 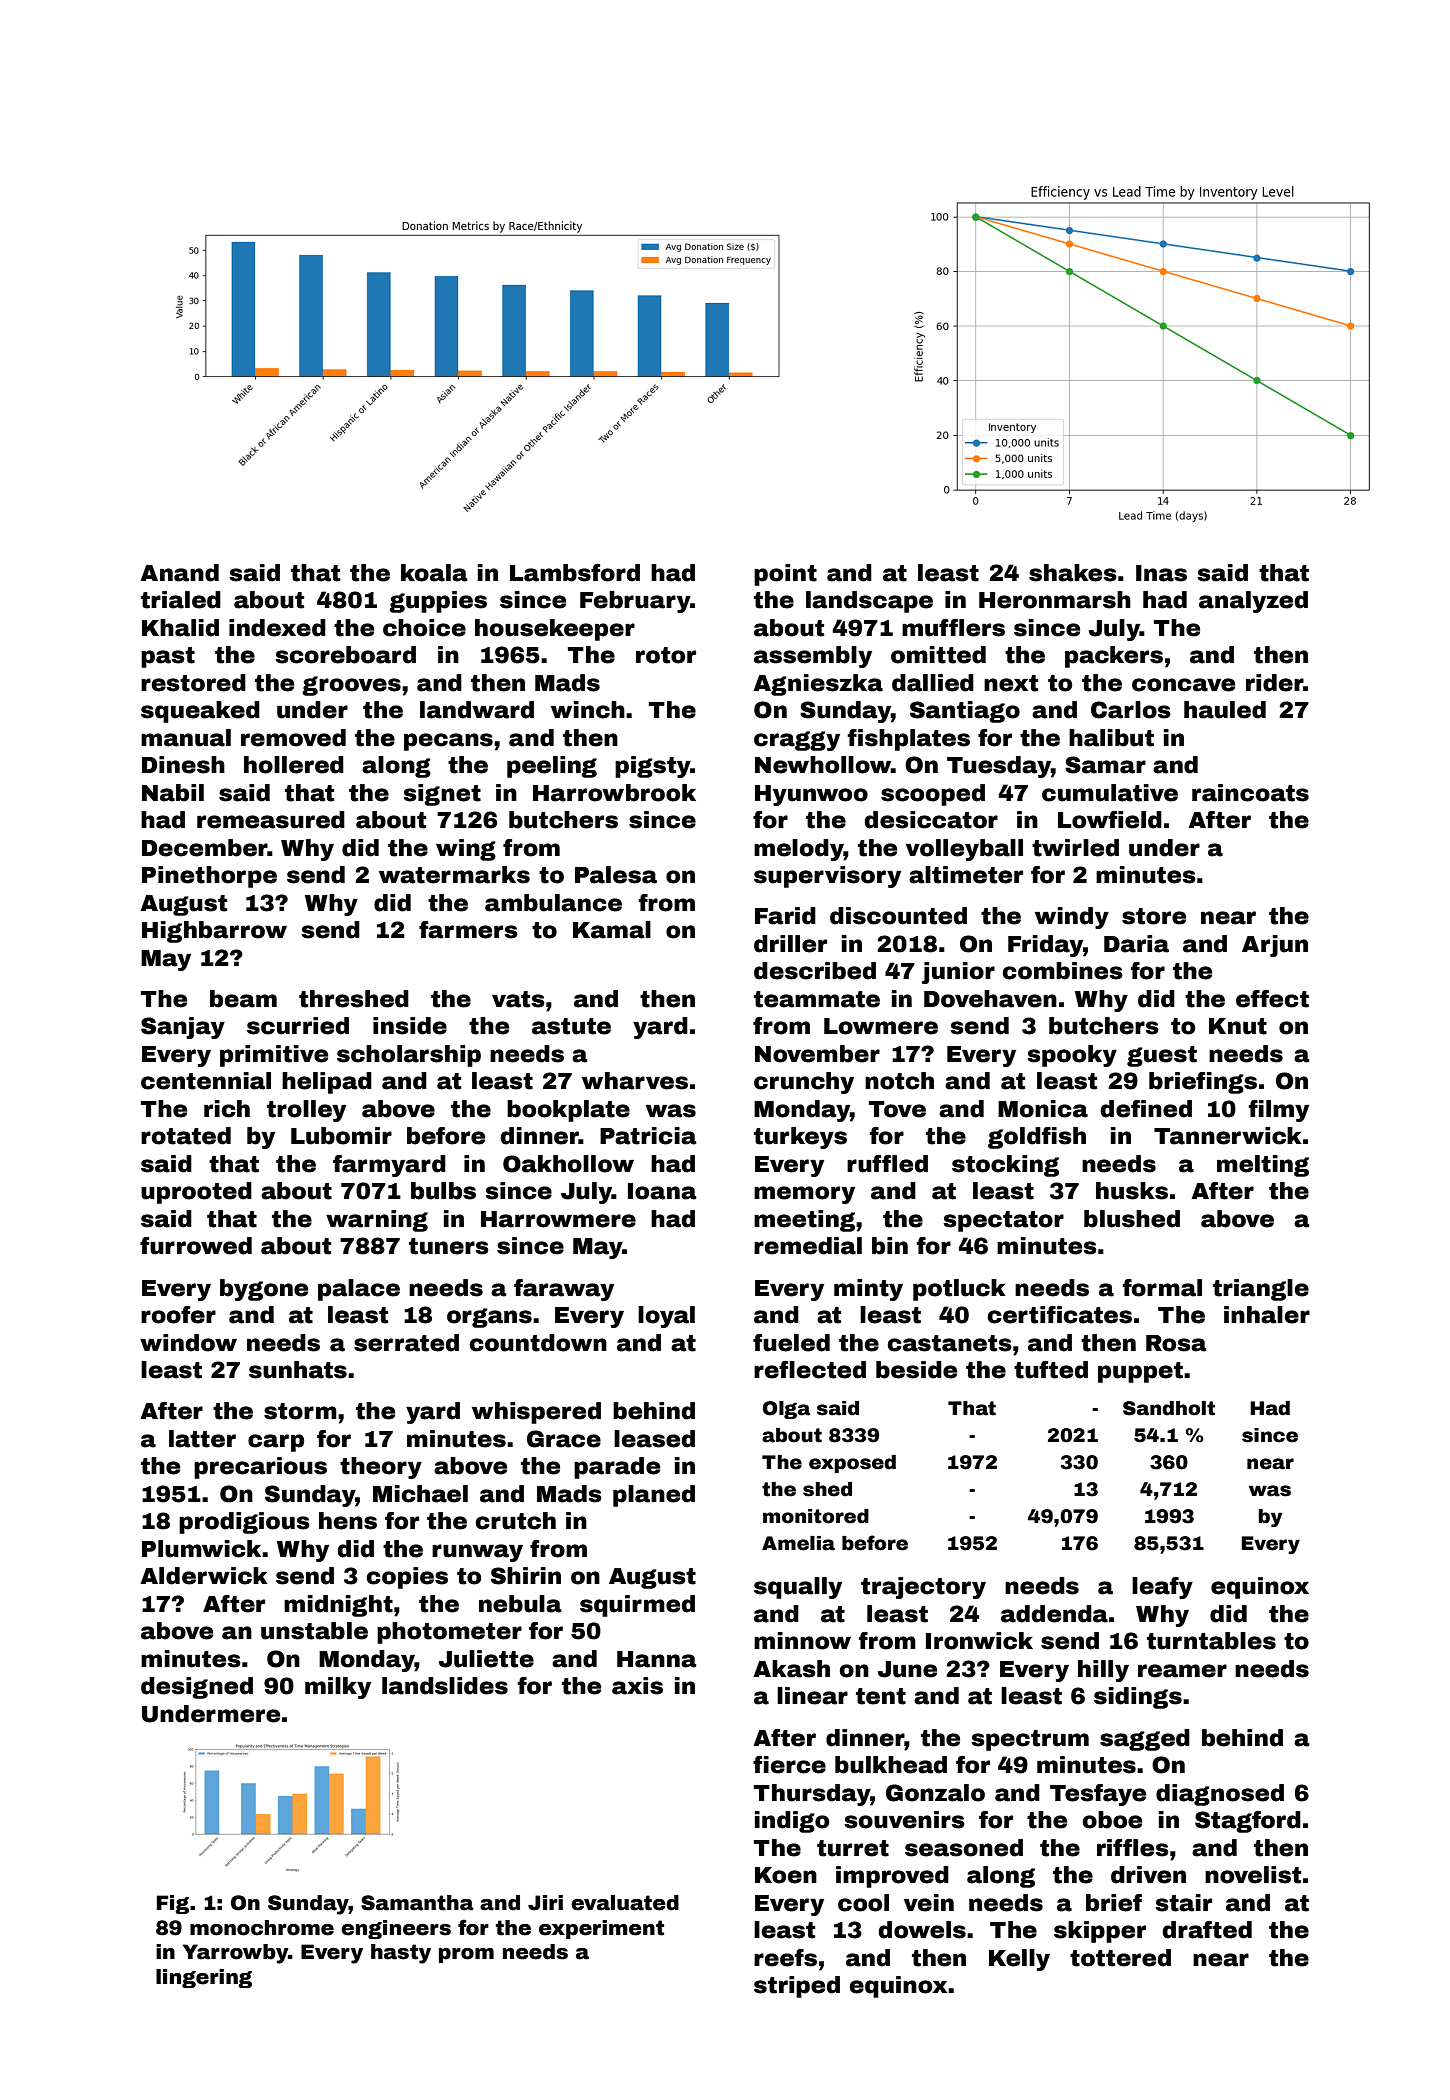 I want to click on monochrome, so click(x=262, y=1928).
